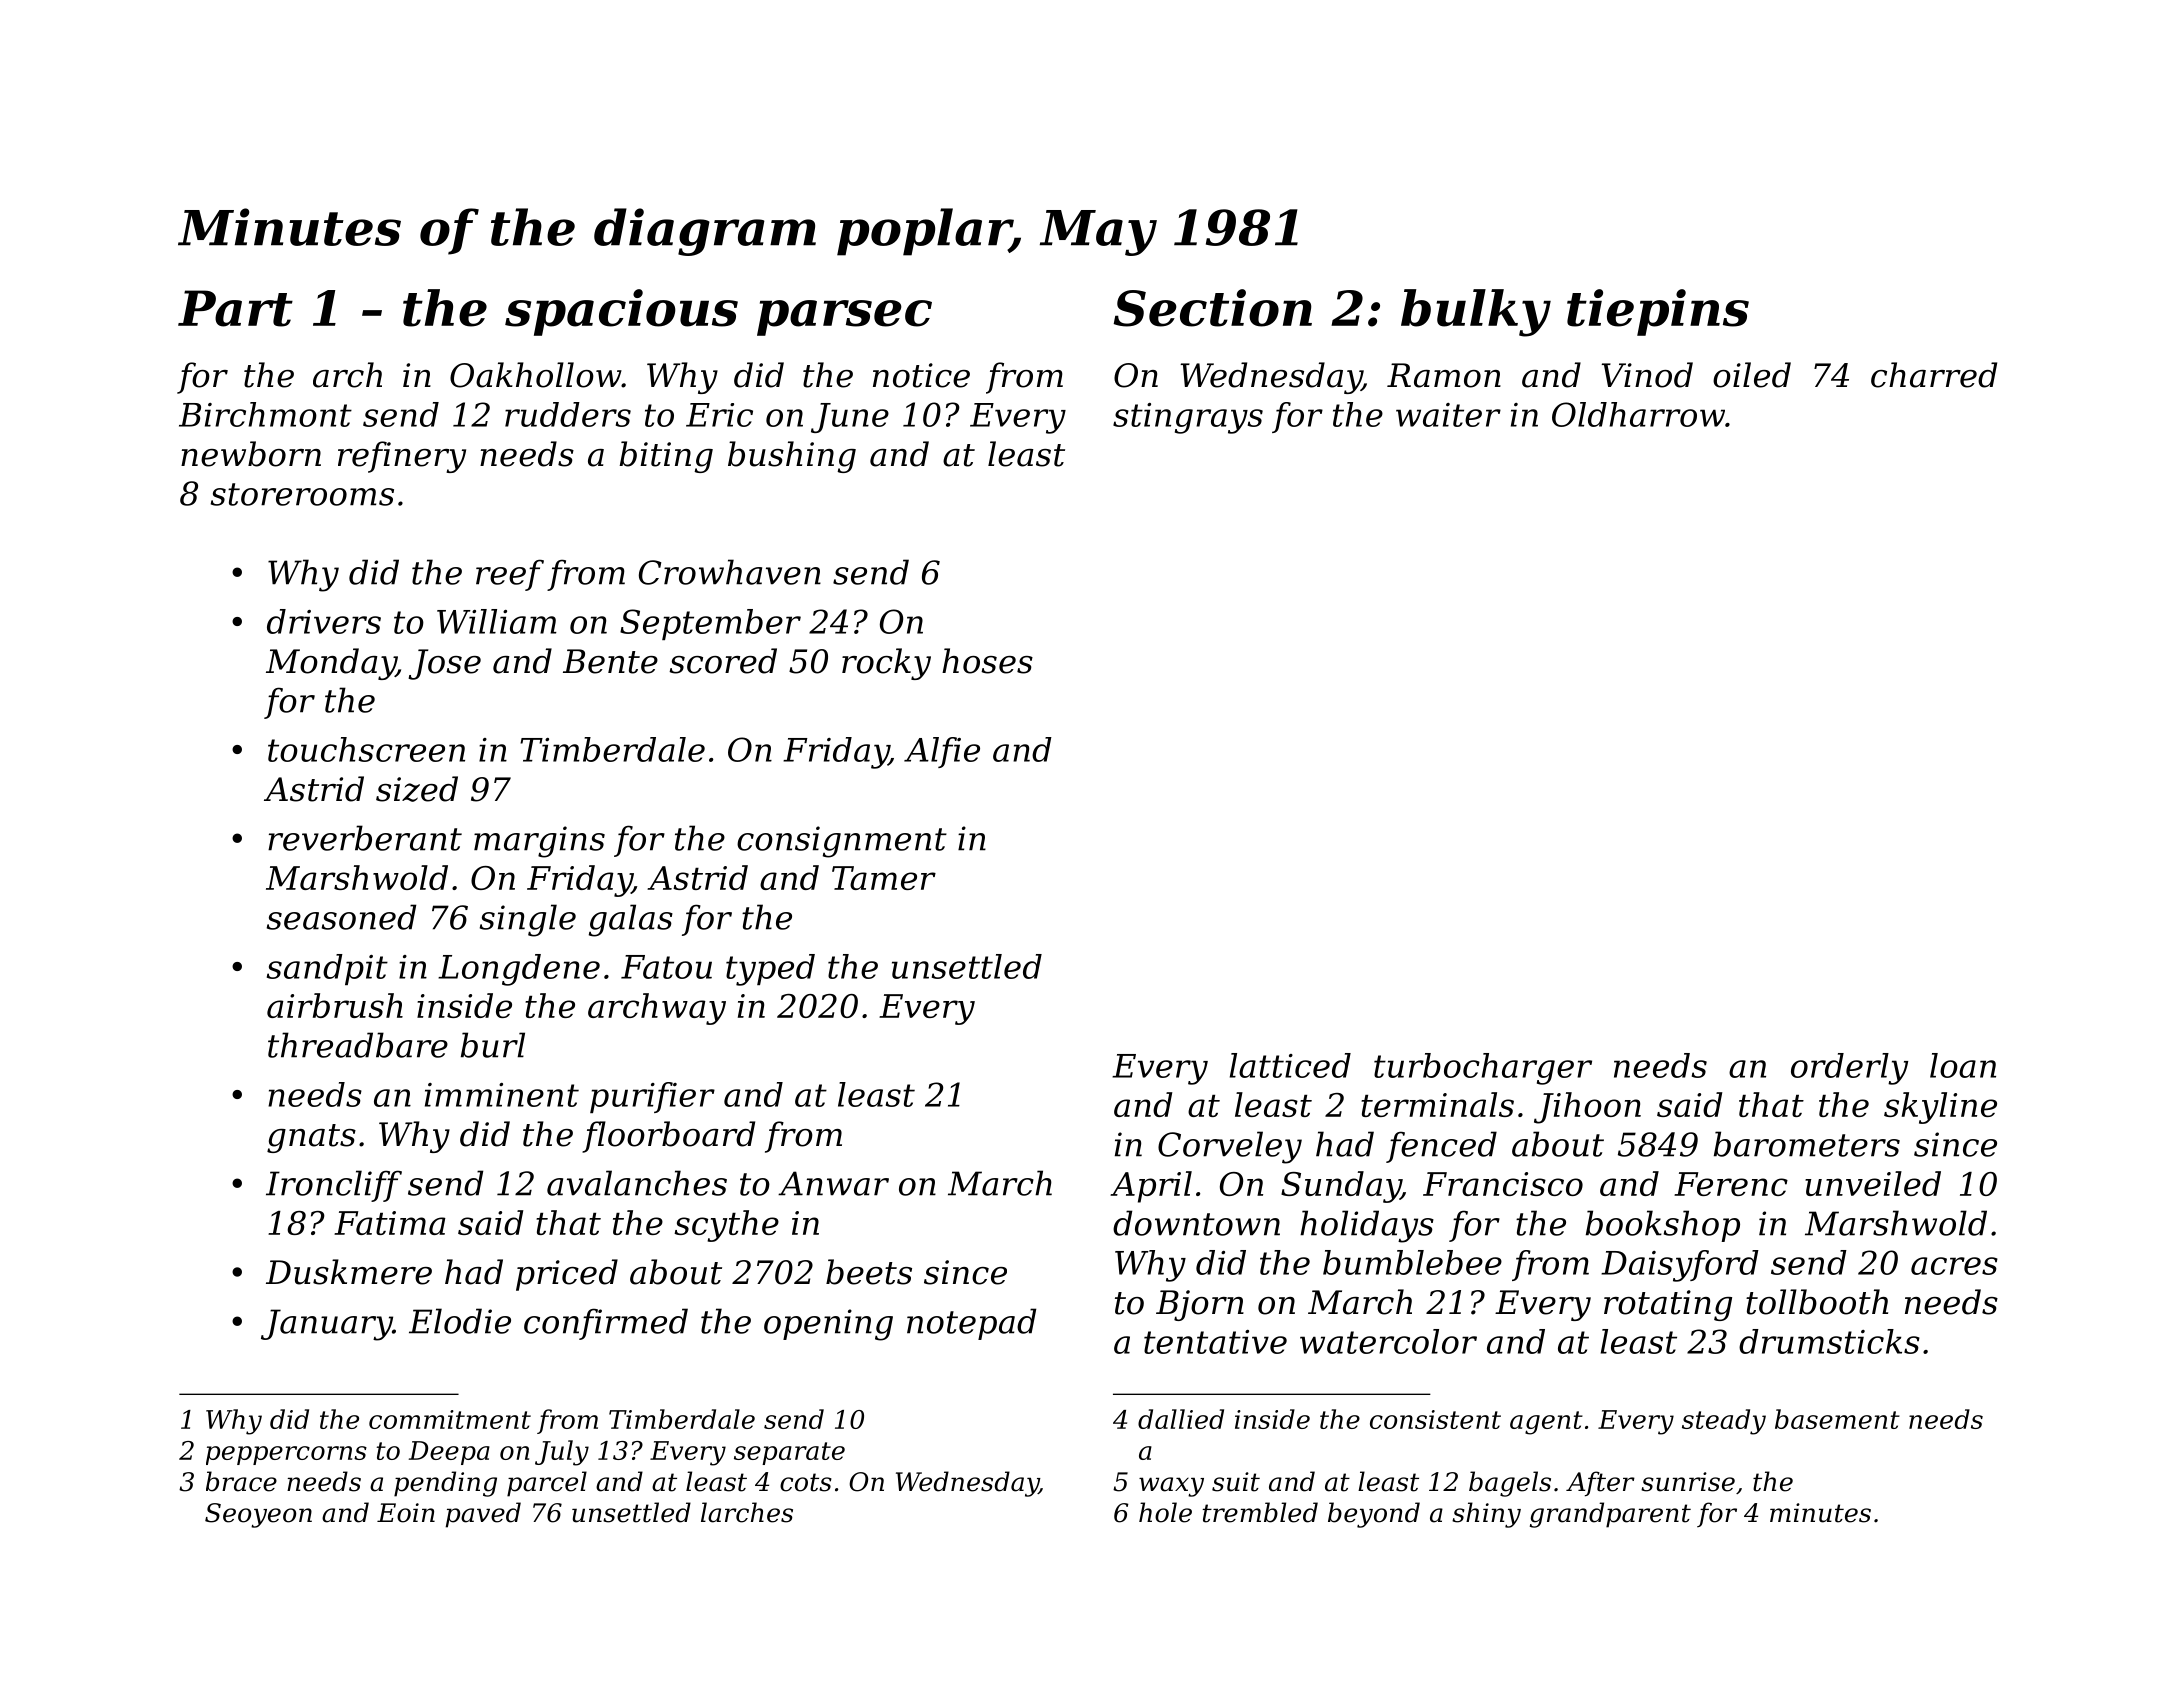 The height and width of the image is (1683, 2178). I want to click on spacious, so click(621, 312).
